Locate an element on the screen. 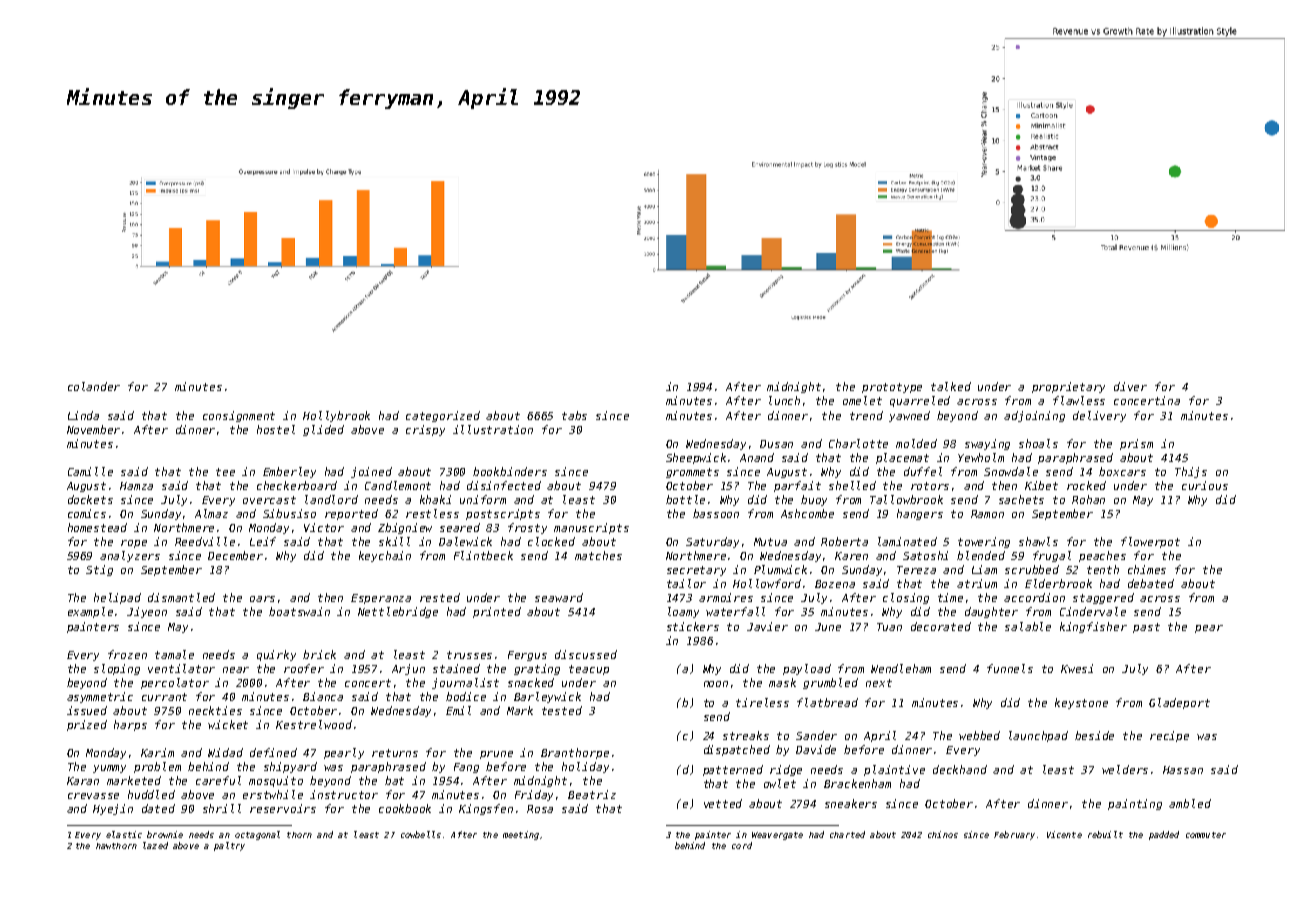  reported is located at coordinates (351, 514).
